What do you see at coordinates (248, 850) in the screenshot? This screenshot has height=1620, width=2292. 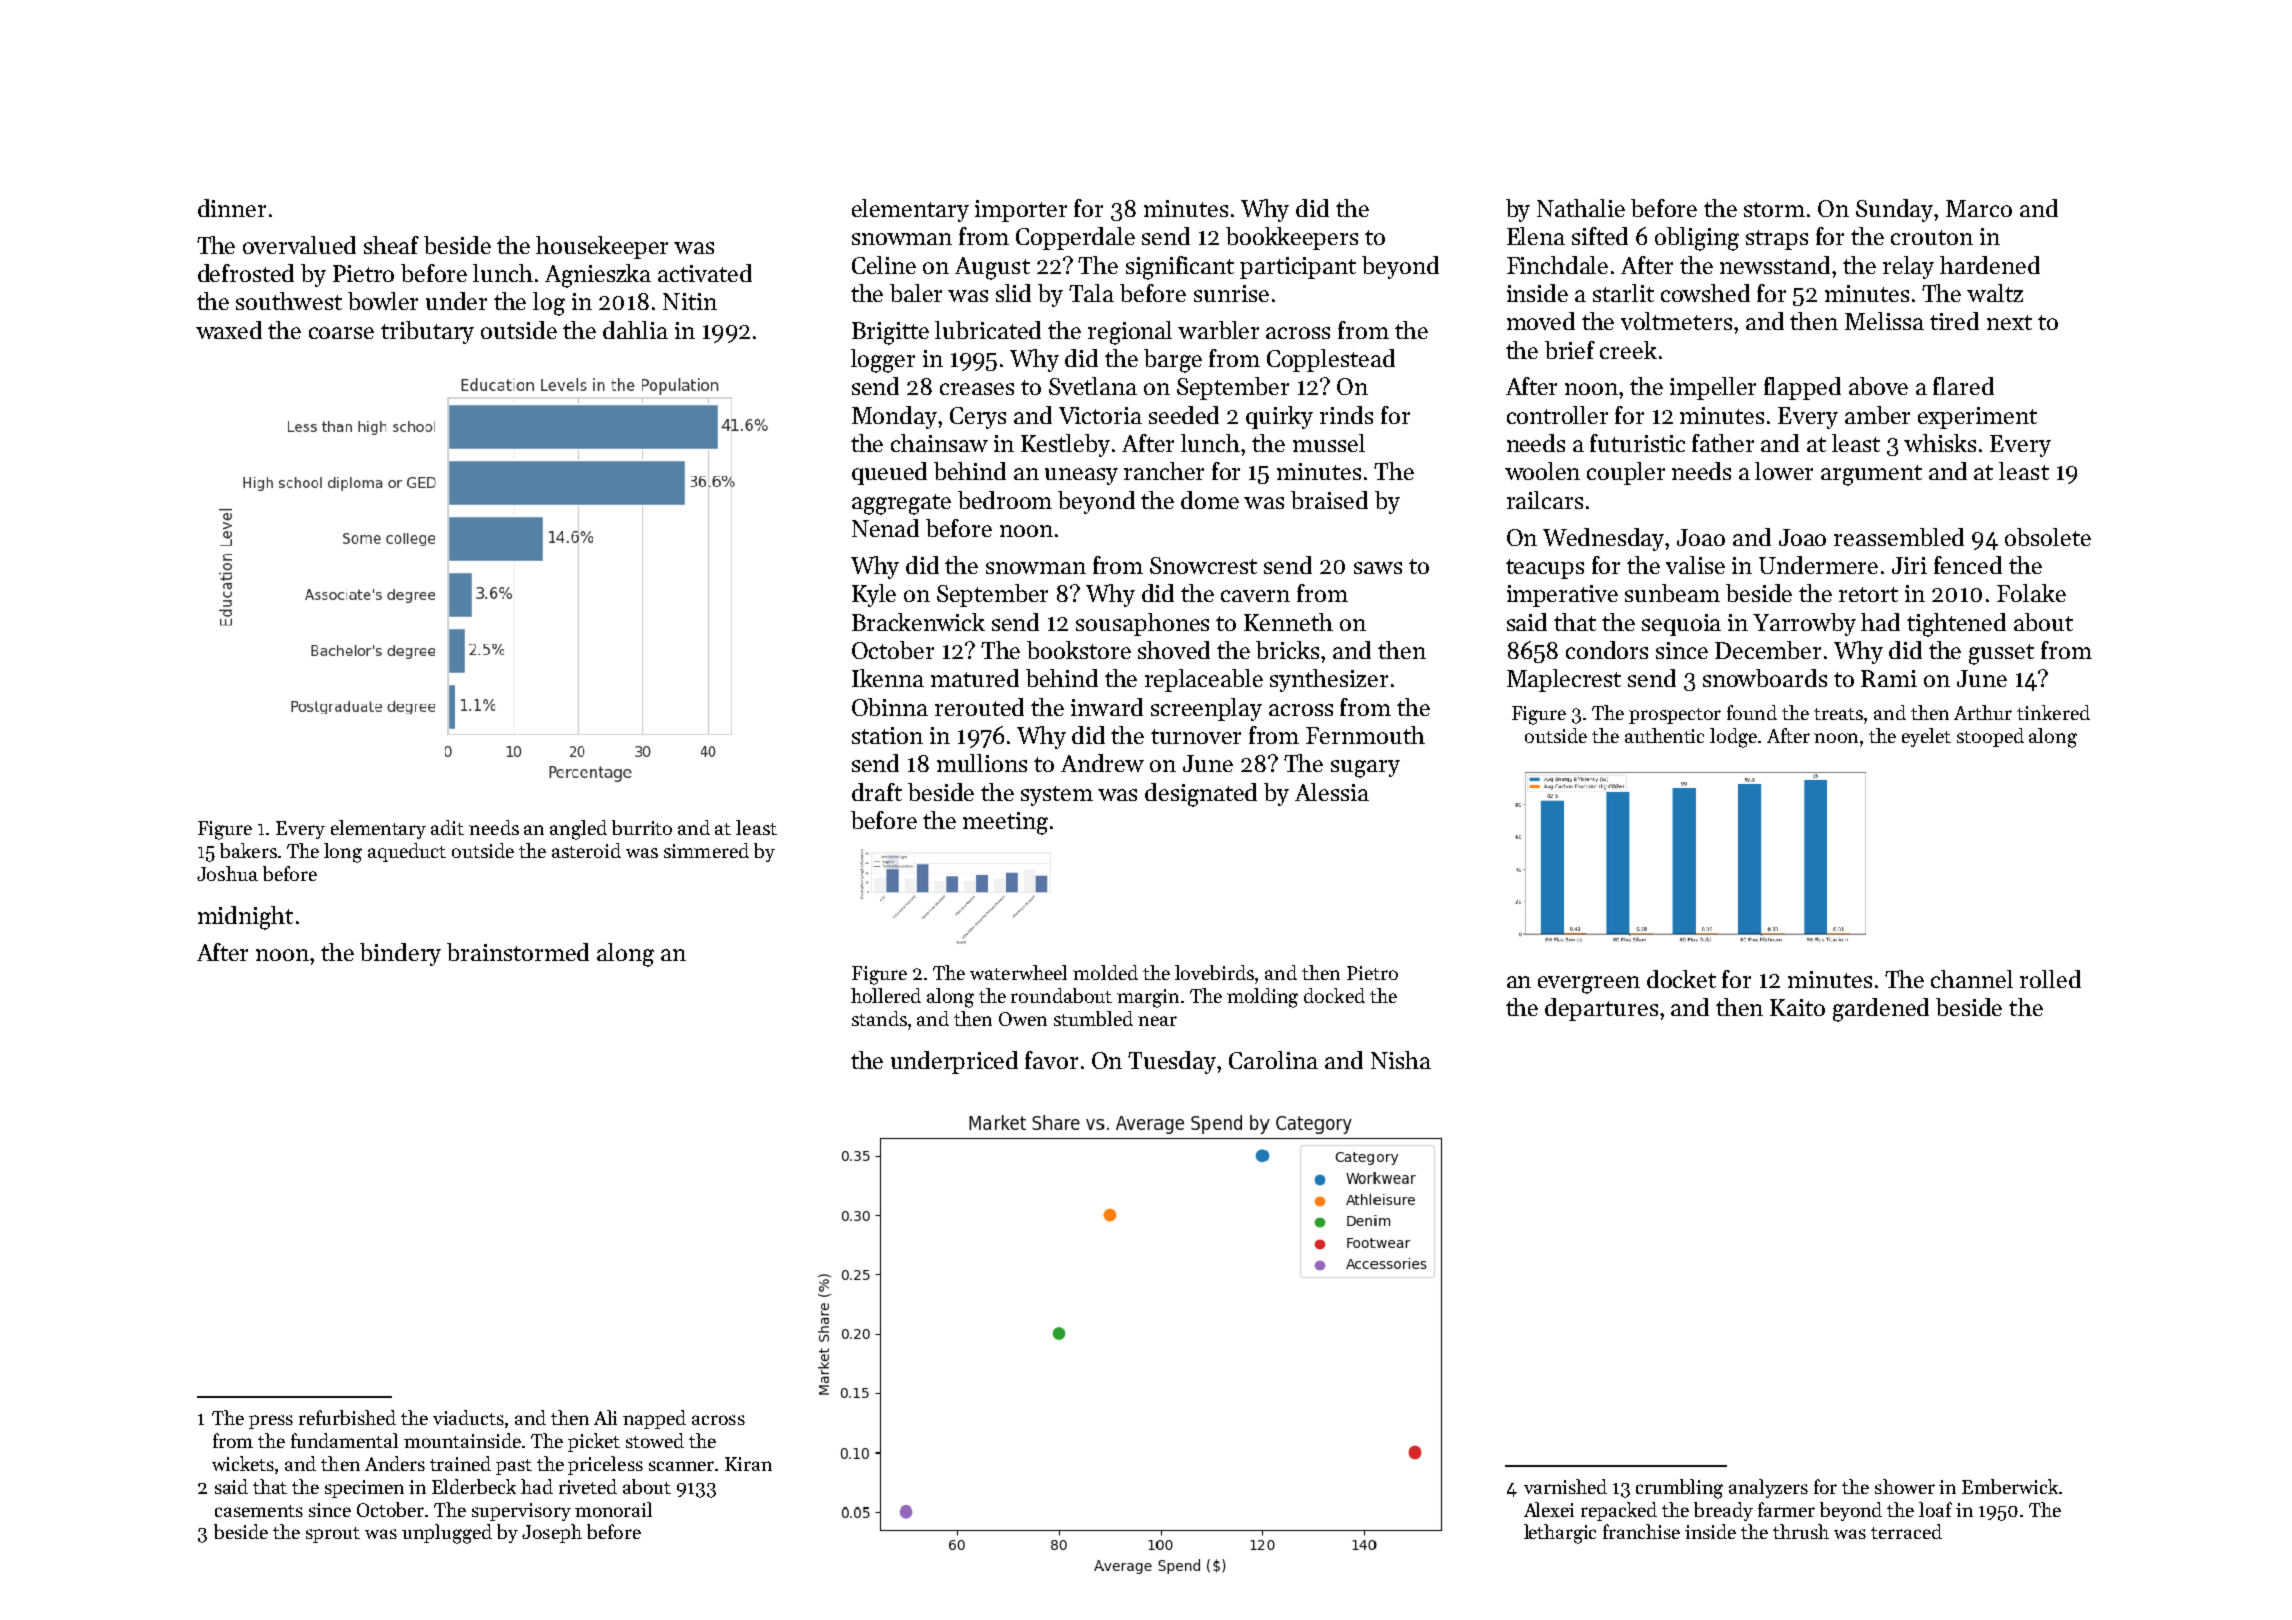 I see `bakers` at bounding box center [248, 850].
